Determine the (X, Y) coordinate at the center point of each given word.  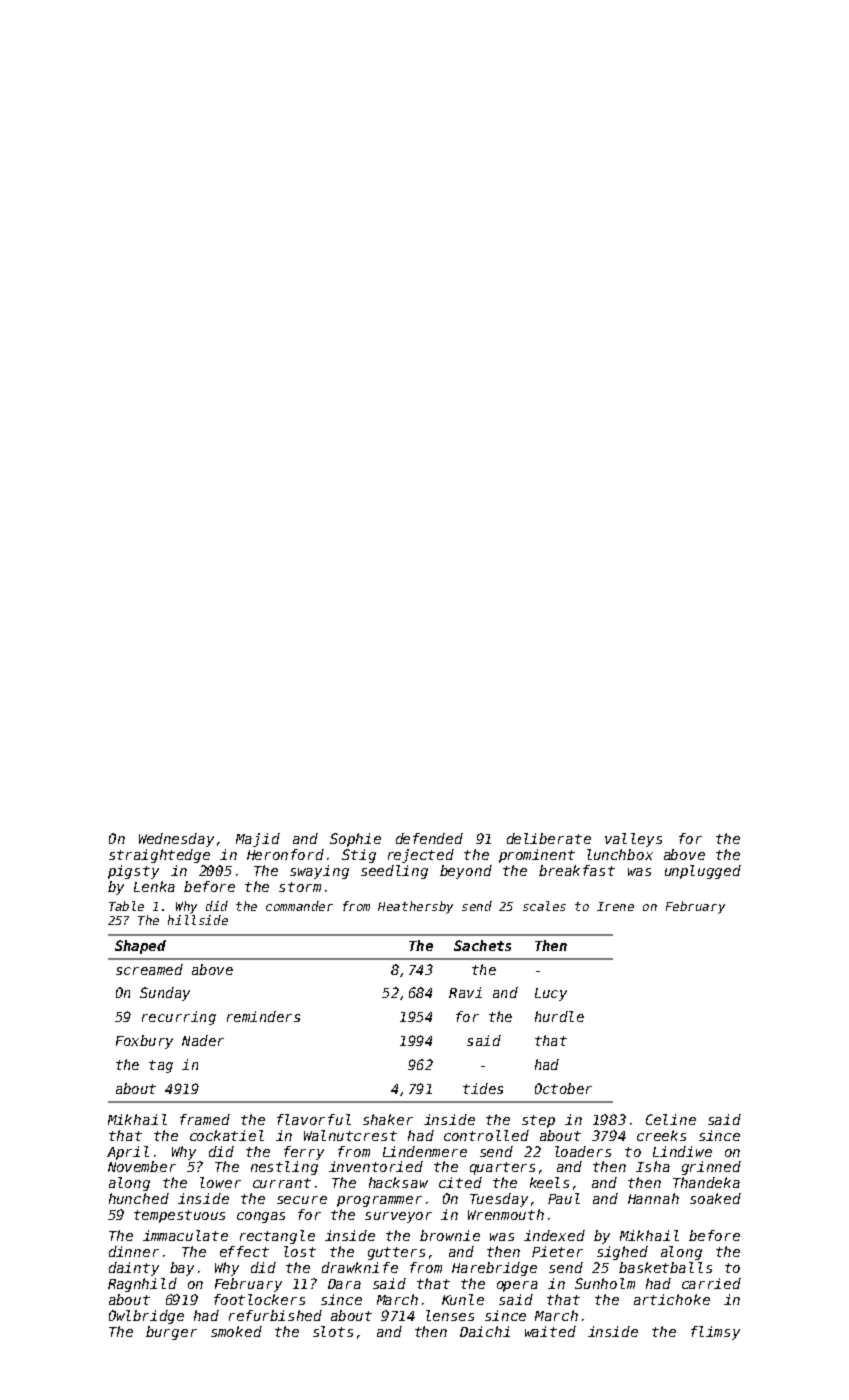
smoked (236, 1331)
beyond (466, 872)
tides (483, 1088)
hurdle (559, 1016)
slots (333, 1331)
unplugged (703, 872)
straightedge (159, 856)
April (128, 1153)
